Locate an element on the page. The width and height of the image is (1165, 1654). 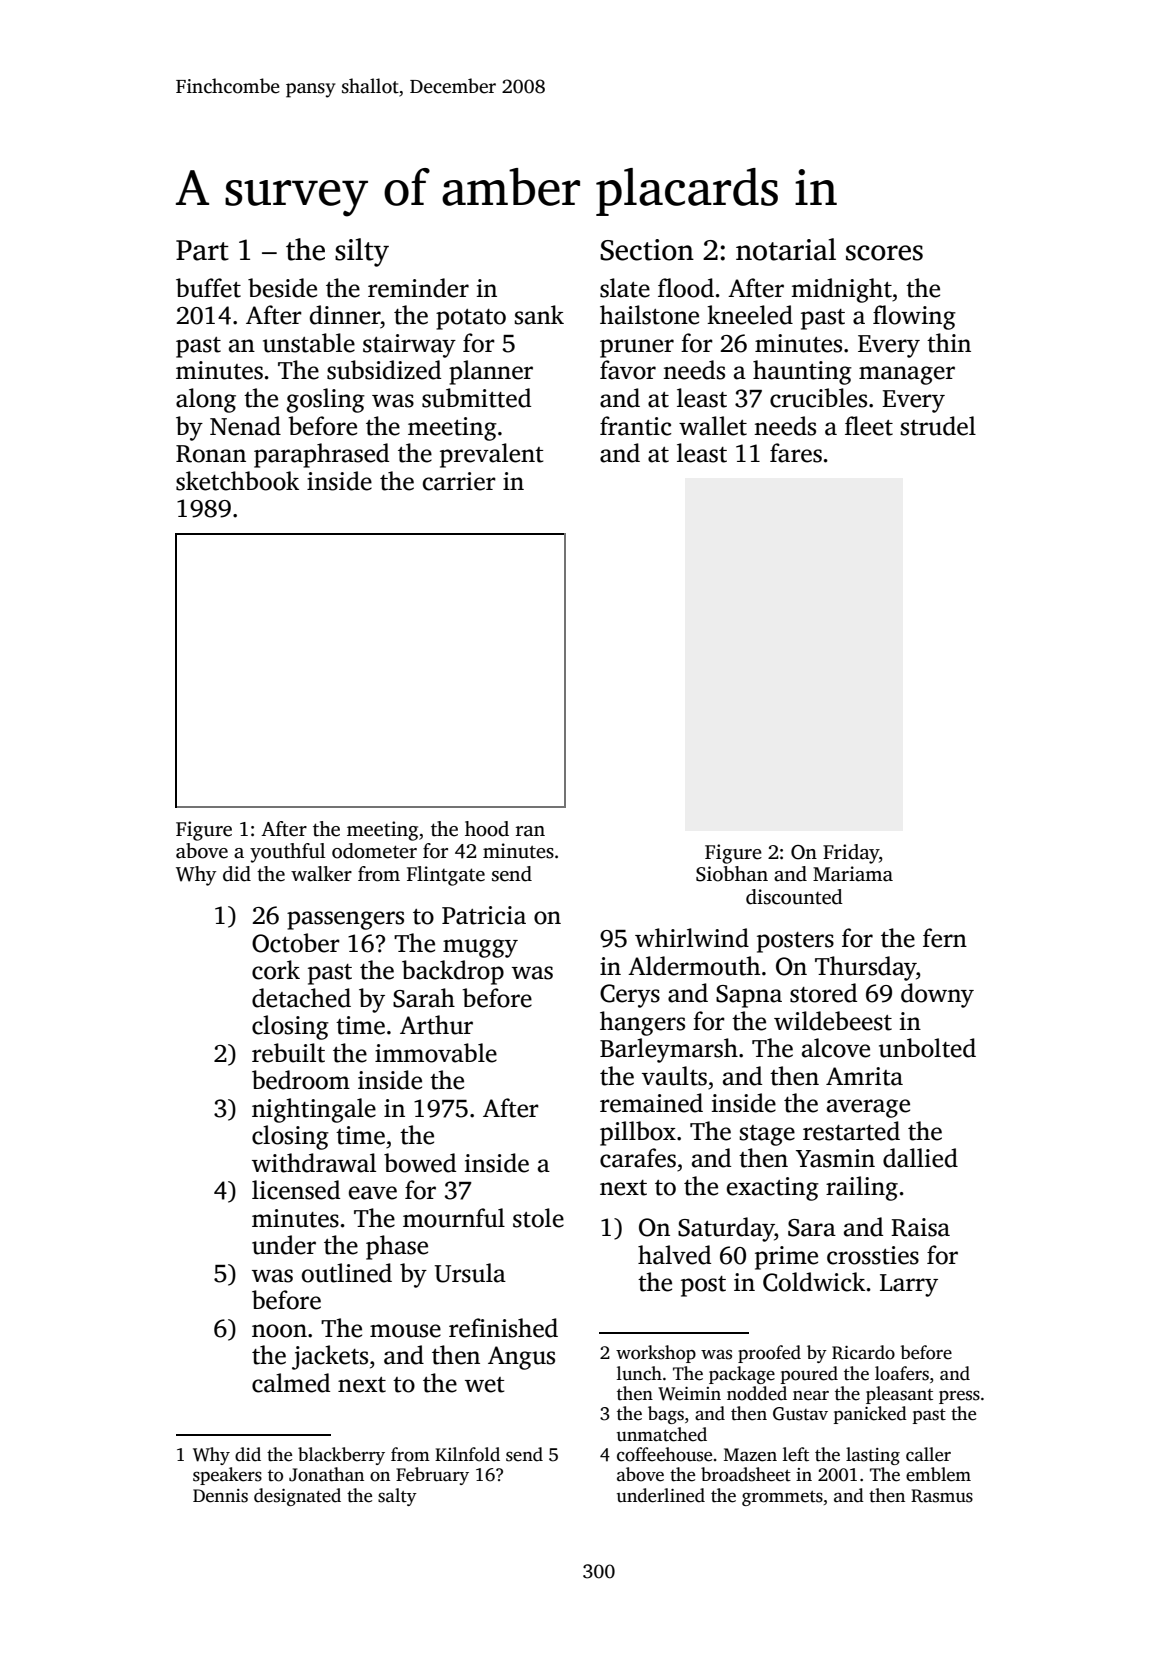
hood is located at coordinates (487, 829).
